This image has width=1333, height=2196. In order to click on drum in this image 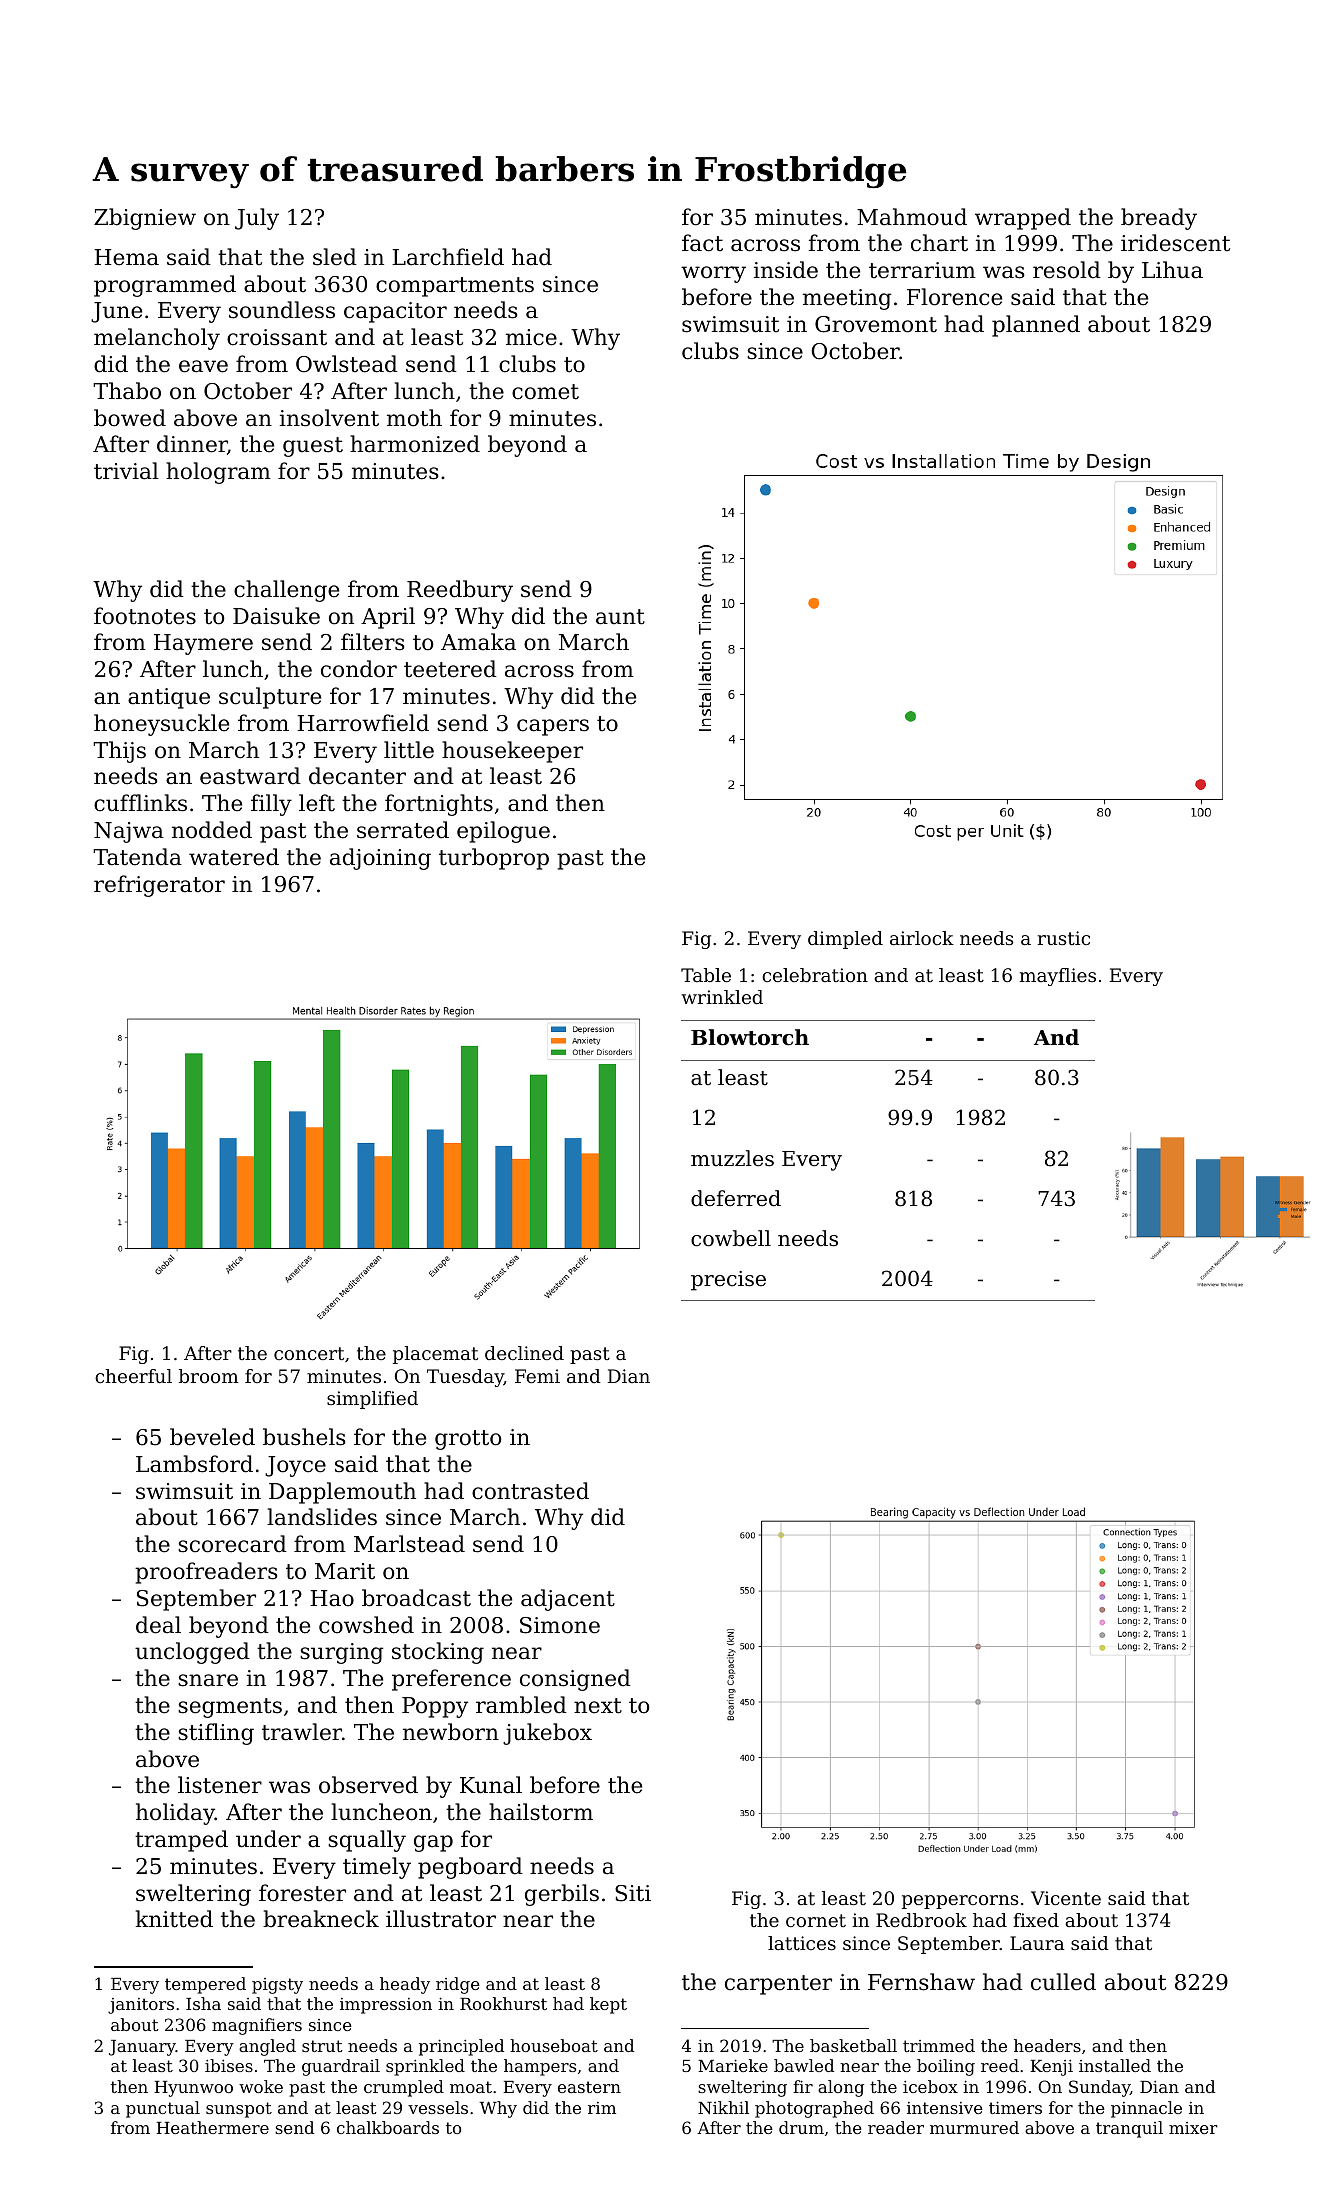, I will do `click(801, 2127)`.
